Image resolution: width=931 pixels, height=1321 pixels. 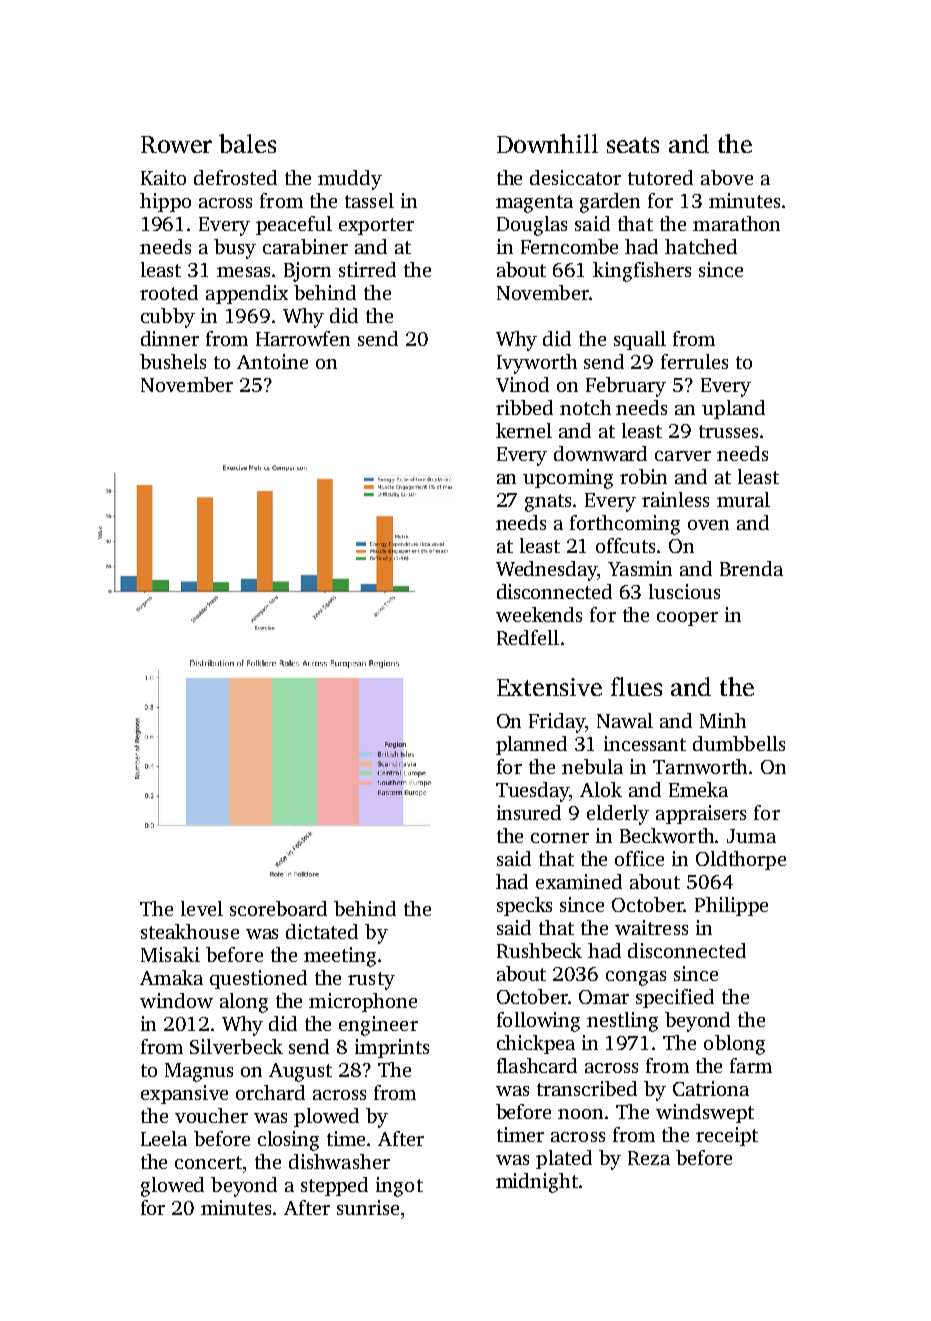 What do you see at coordinates (528, 637) in the screenshot?
I see `Redfell` at bounding box center [528, 637].
